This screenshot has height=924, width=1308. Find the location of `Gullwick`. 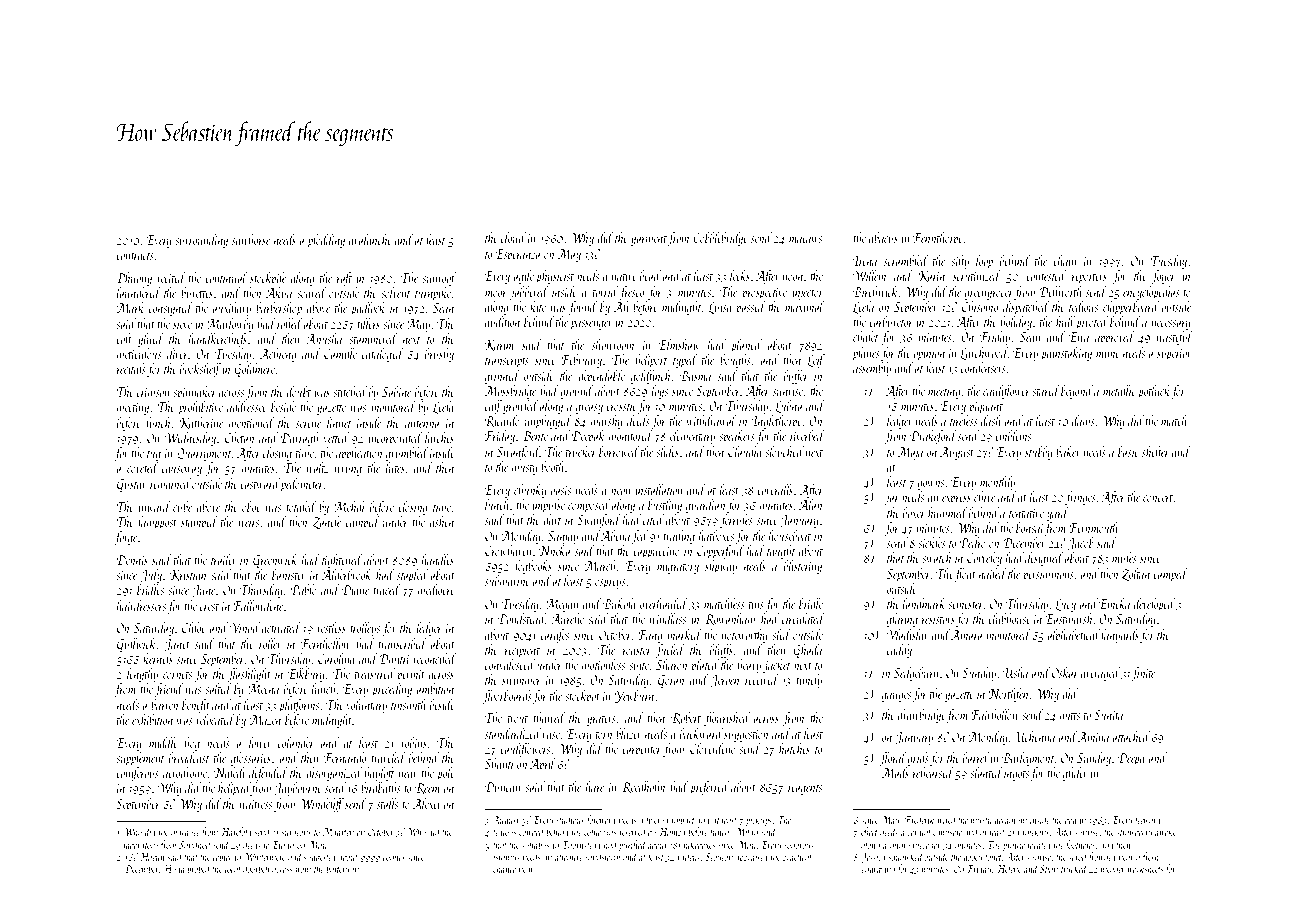

Gullwick is located at coordinates (137, 645).
